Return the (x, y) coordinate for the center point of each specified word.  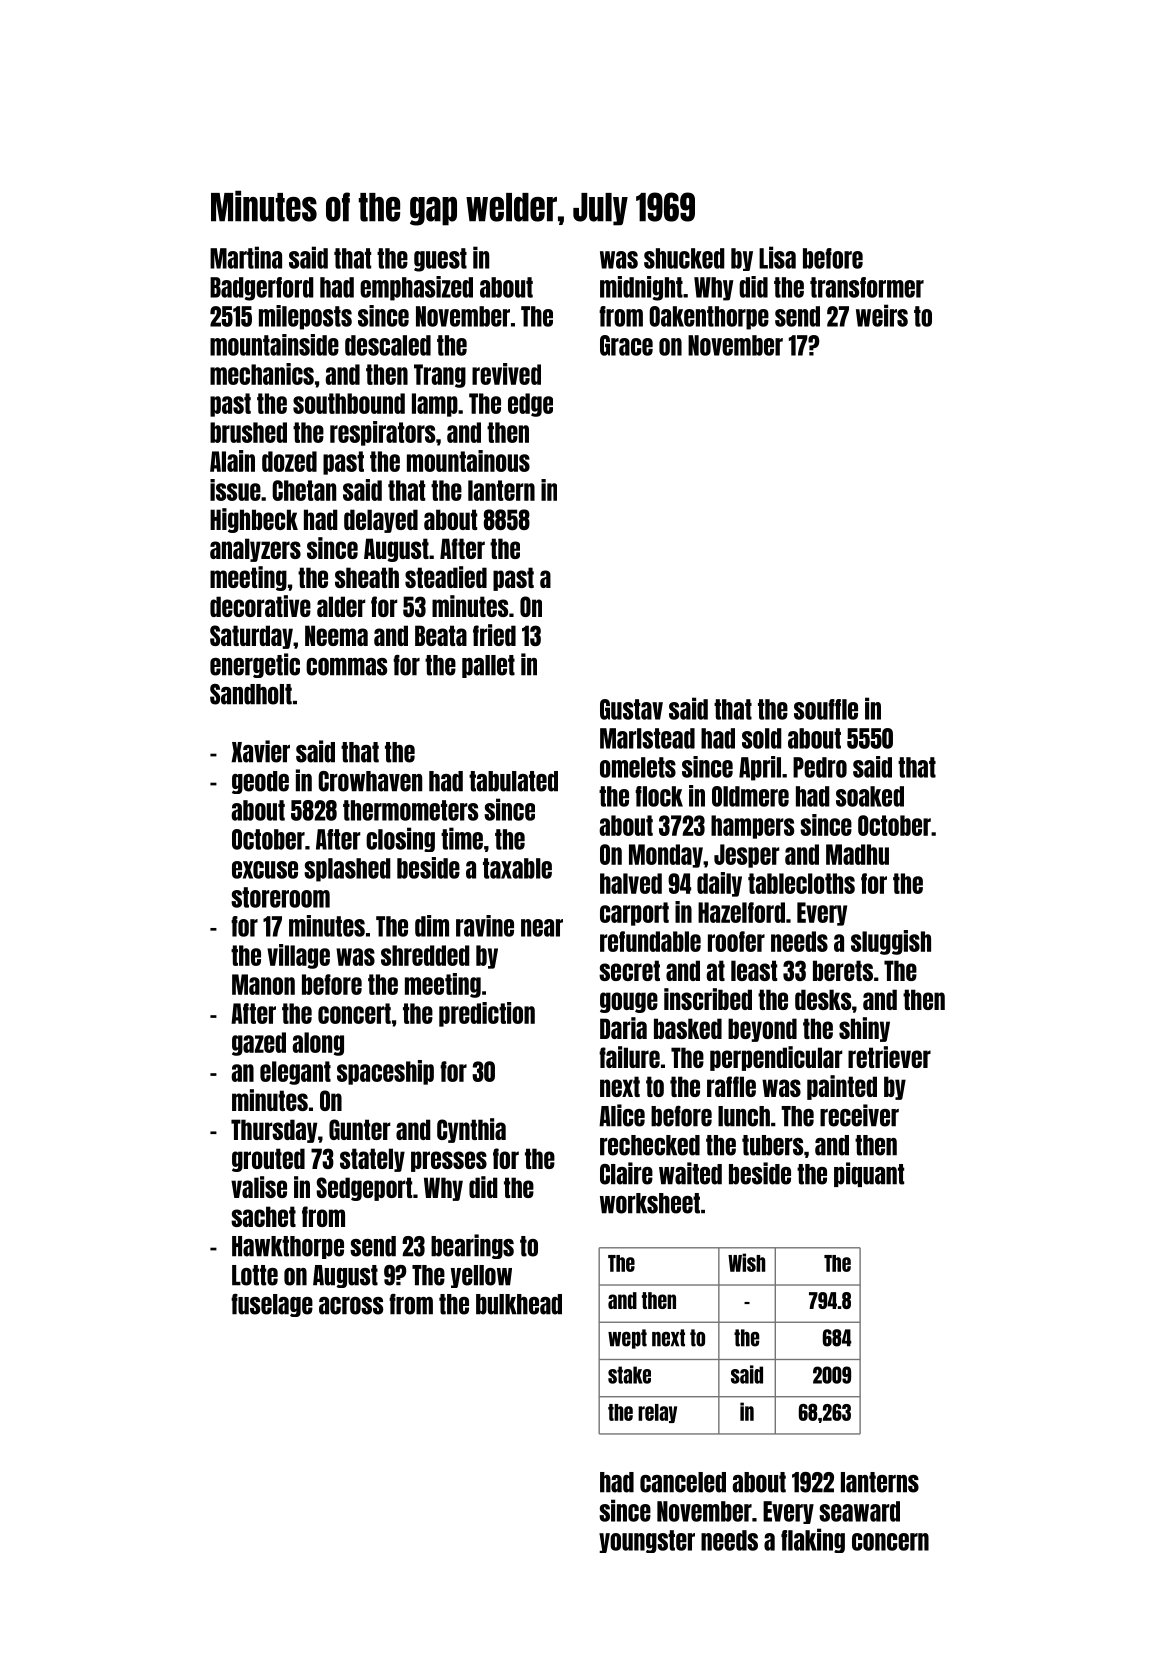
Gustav (631, 709)
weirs (882, 315)
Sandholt (251, 694)
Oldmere (750, 796)
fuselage (272, 1305)
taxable (517, 868)
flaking (813, 1540)
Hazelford (741, 912)
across (351, 1306)
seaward (859, 1511)
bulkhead (519, 1304)
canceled (683, 1482)
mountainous (468, 461)
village (298, 956)
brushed (248, 432)
